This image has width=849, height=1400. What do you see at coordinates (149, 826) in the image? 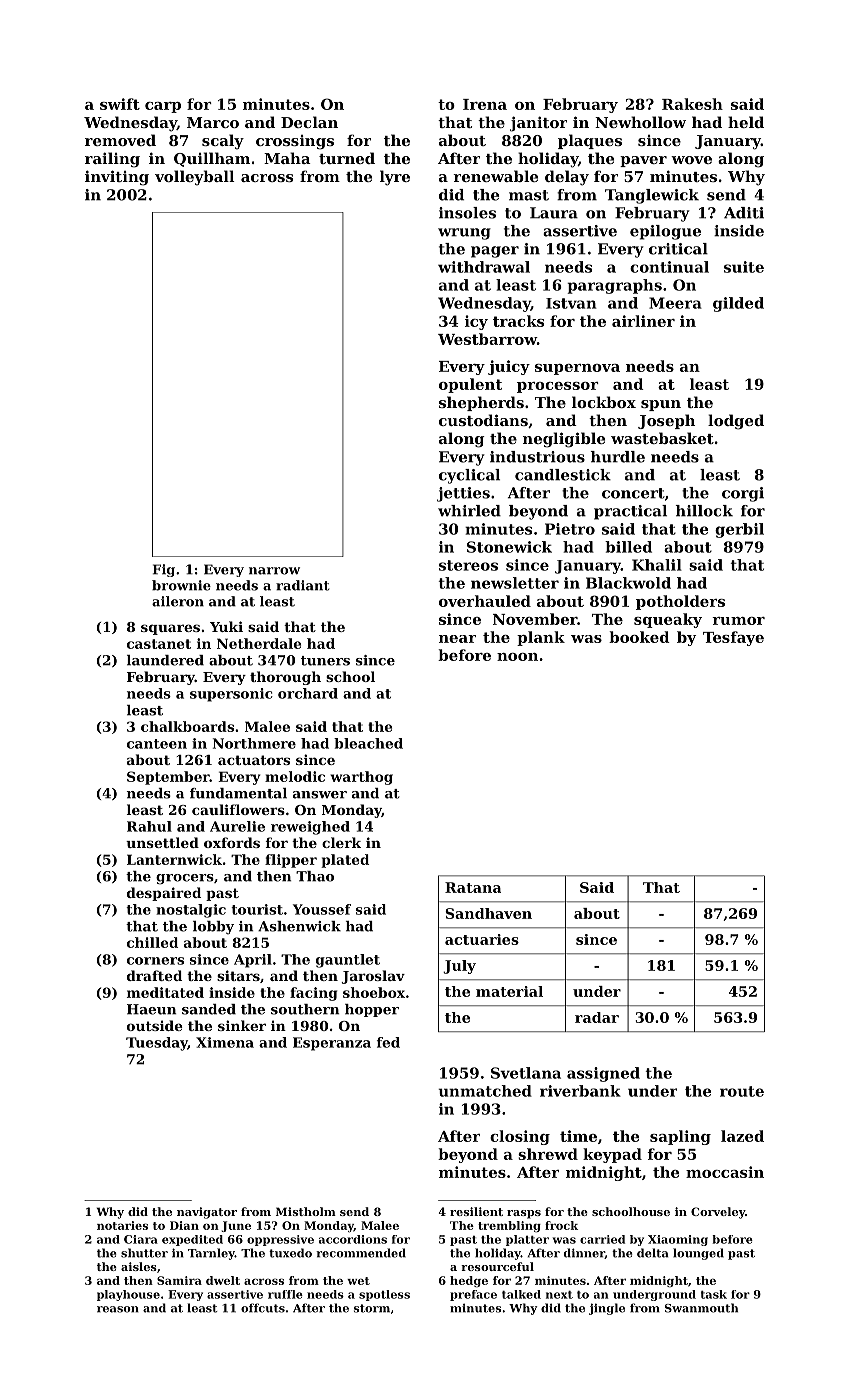
I see `Rahul` at bounding box center [149, 826].
